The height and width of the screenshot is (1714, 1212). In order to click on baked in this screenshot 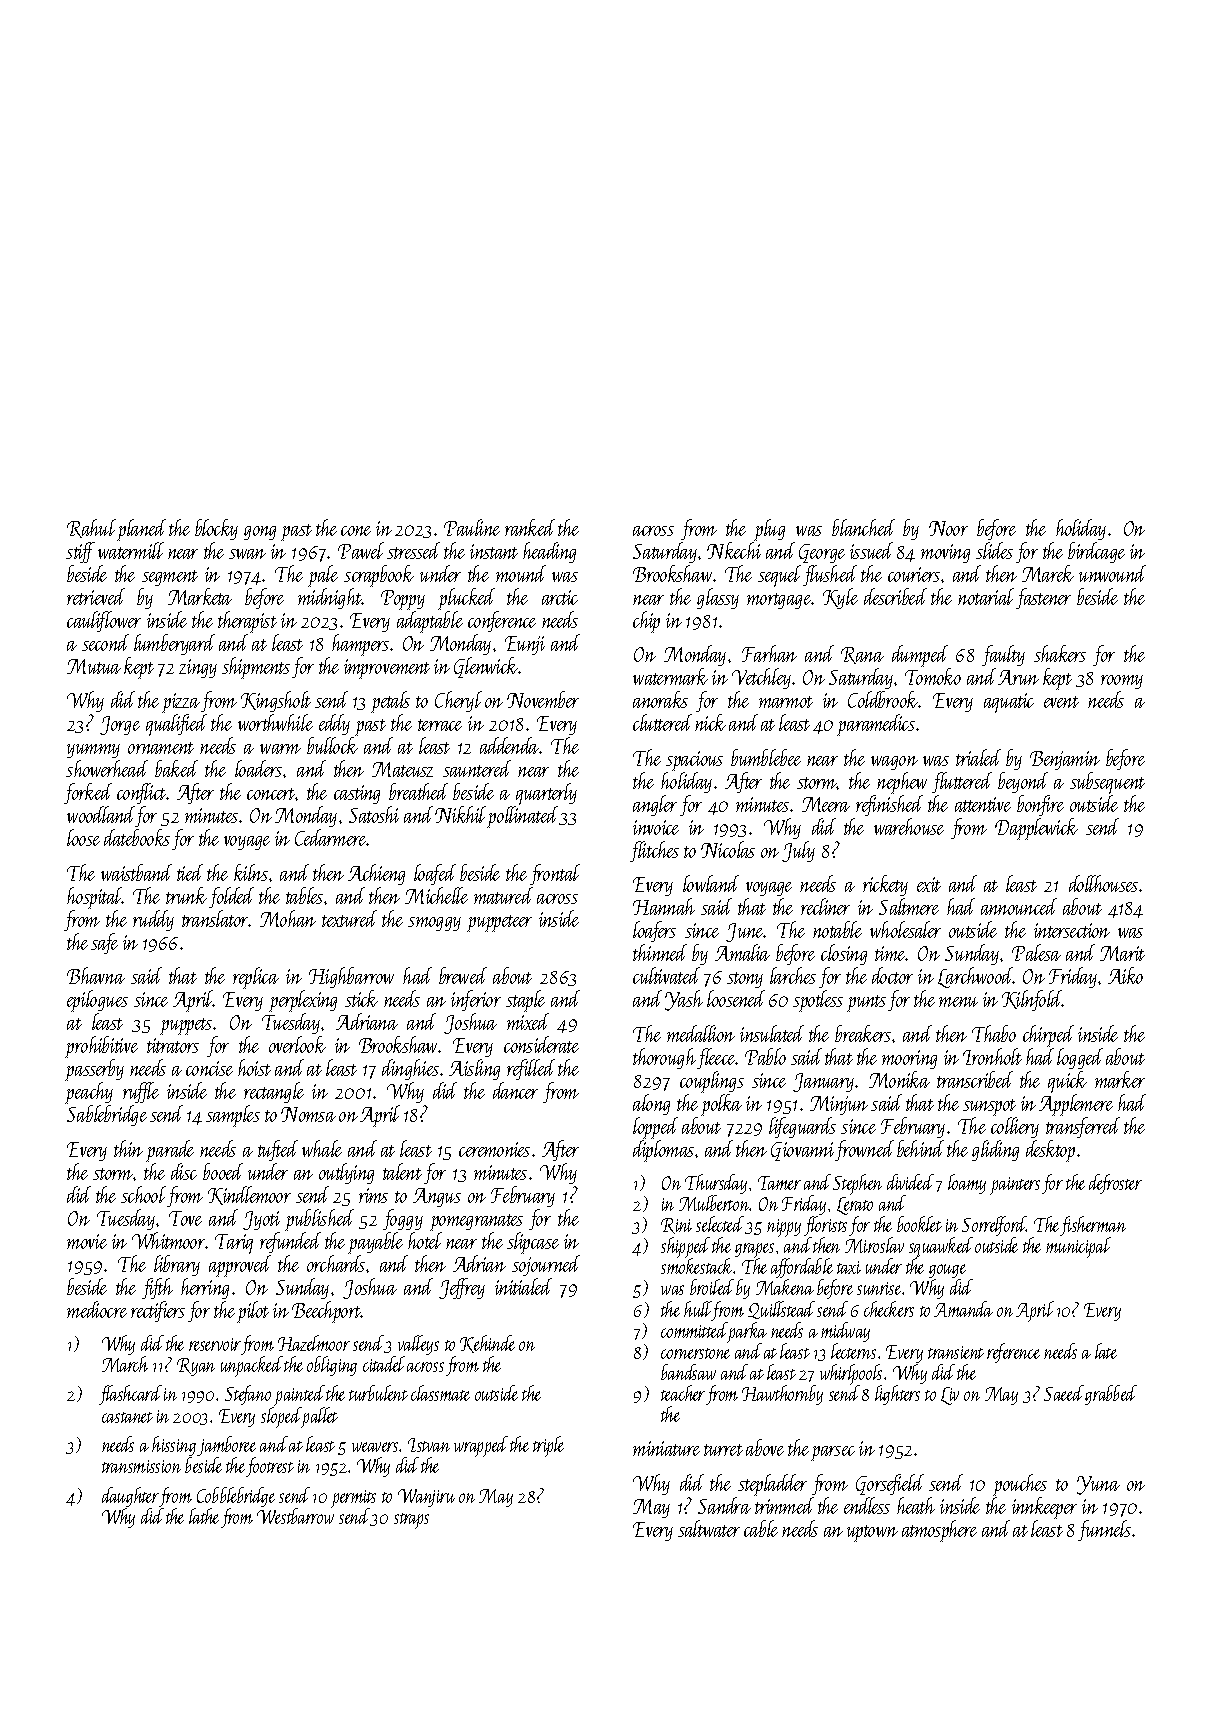, I will do `click(176, 768)`.
